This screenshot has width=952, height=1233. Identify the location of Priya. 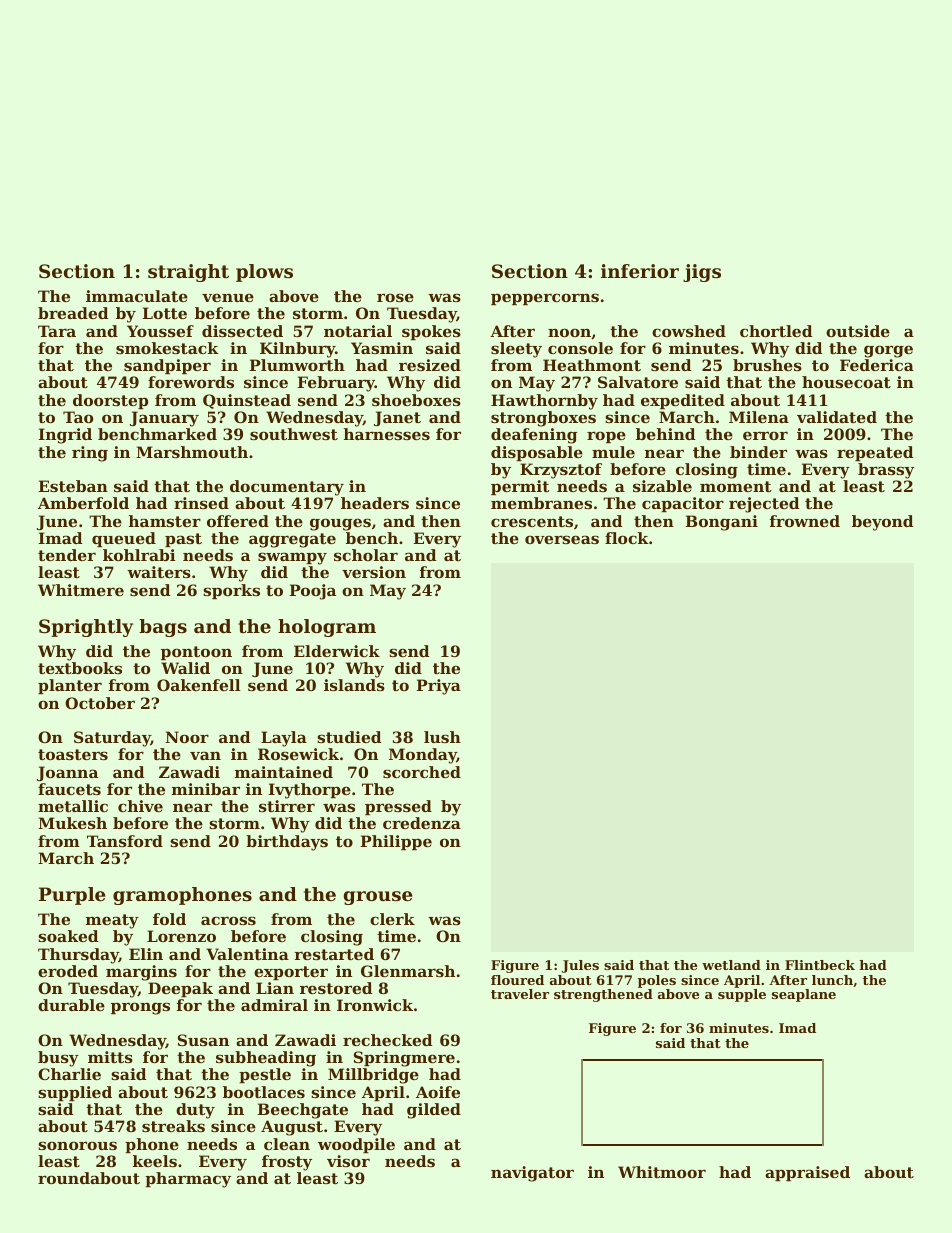
(439, 687).
